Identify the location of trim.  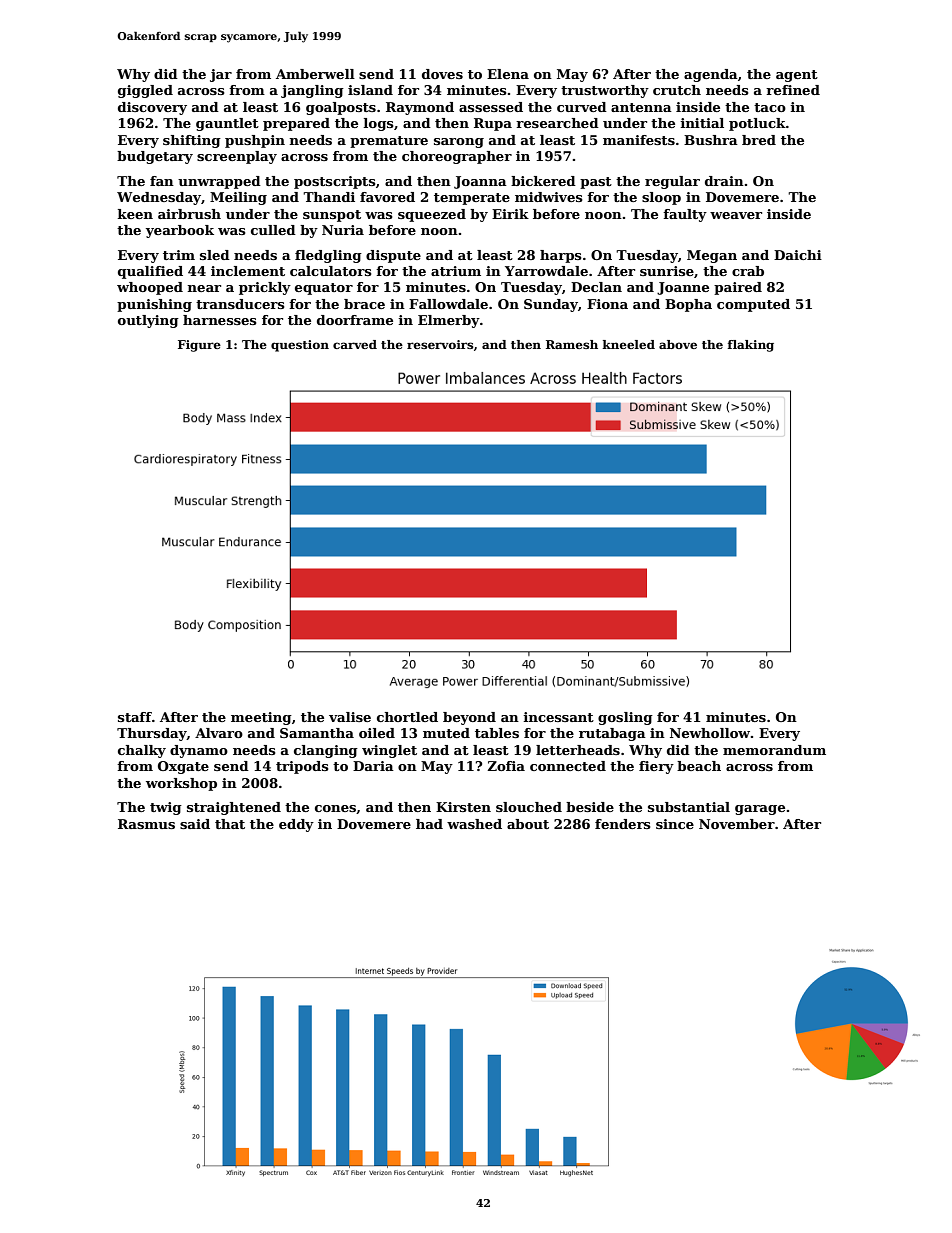
(179, 255).
